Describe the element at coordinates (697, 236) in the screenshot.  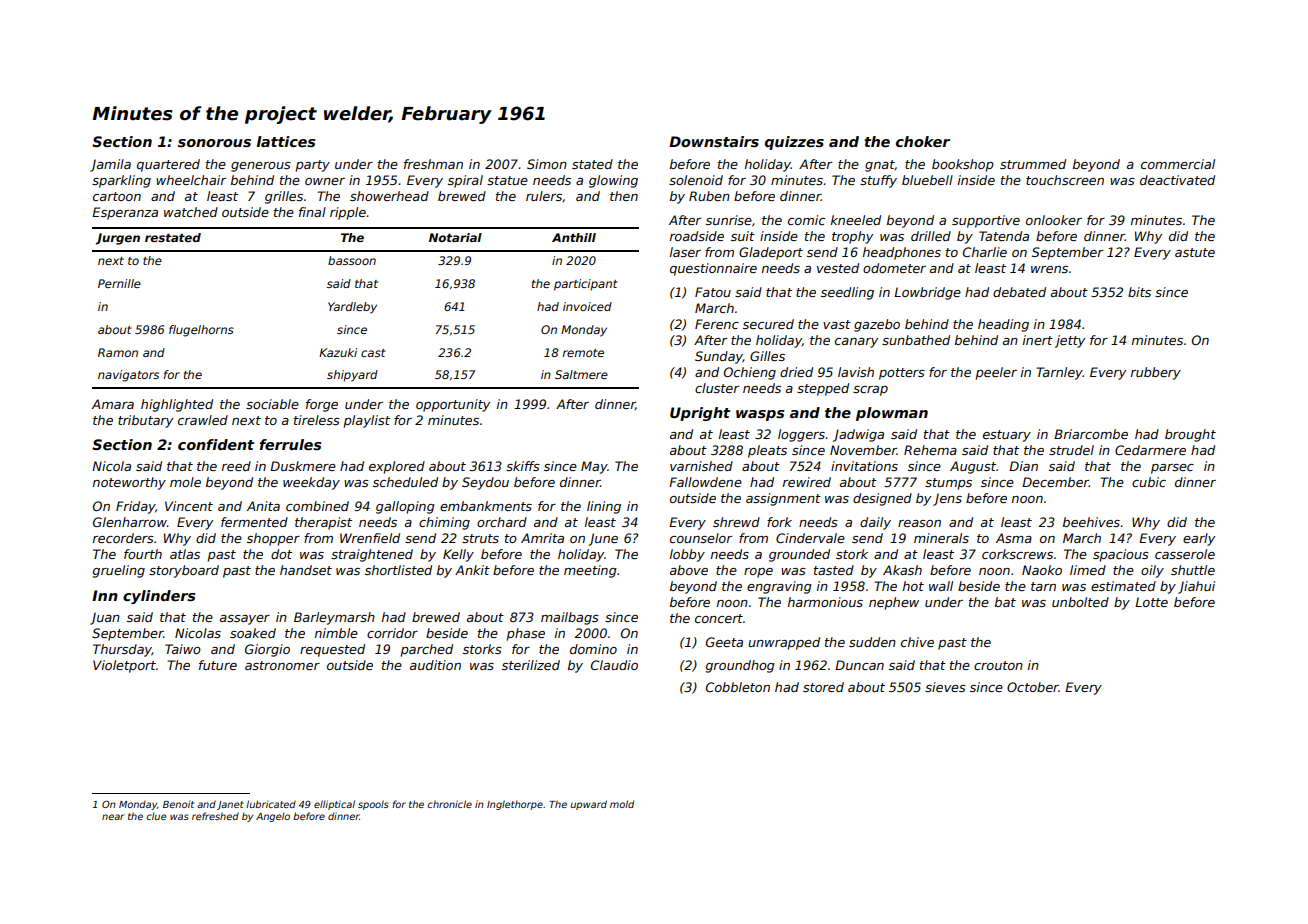
I see `roadside` at that location.
